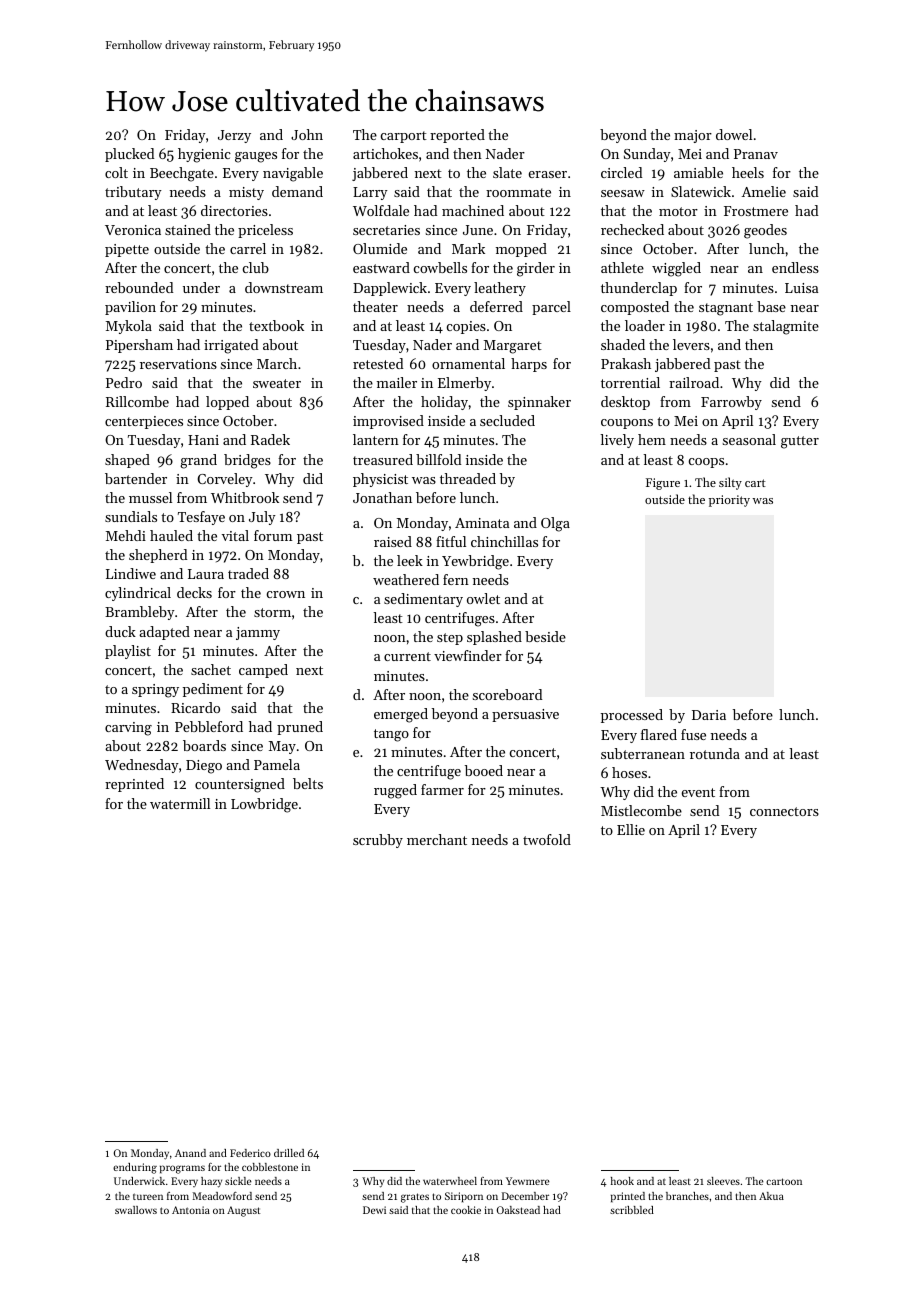  Describe the element at coordinates (539, 403) in the screenshot. I see `spinnaker` at that location.
